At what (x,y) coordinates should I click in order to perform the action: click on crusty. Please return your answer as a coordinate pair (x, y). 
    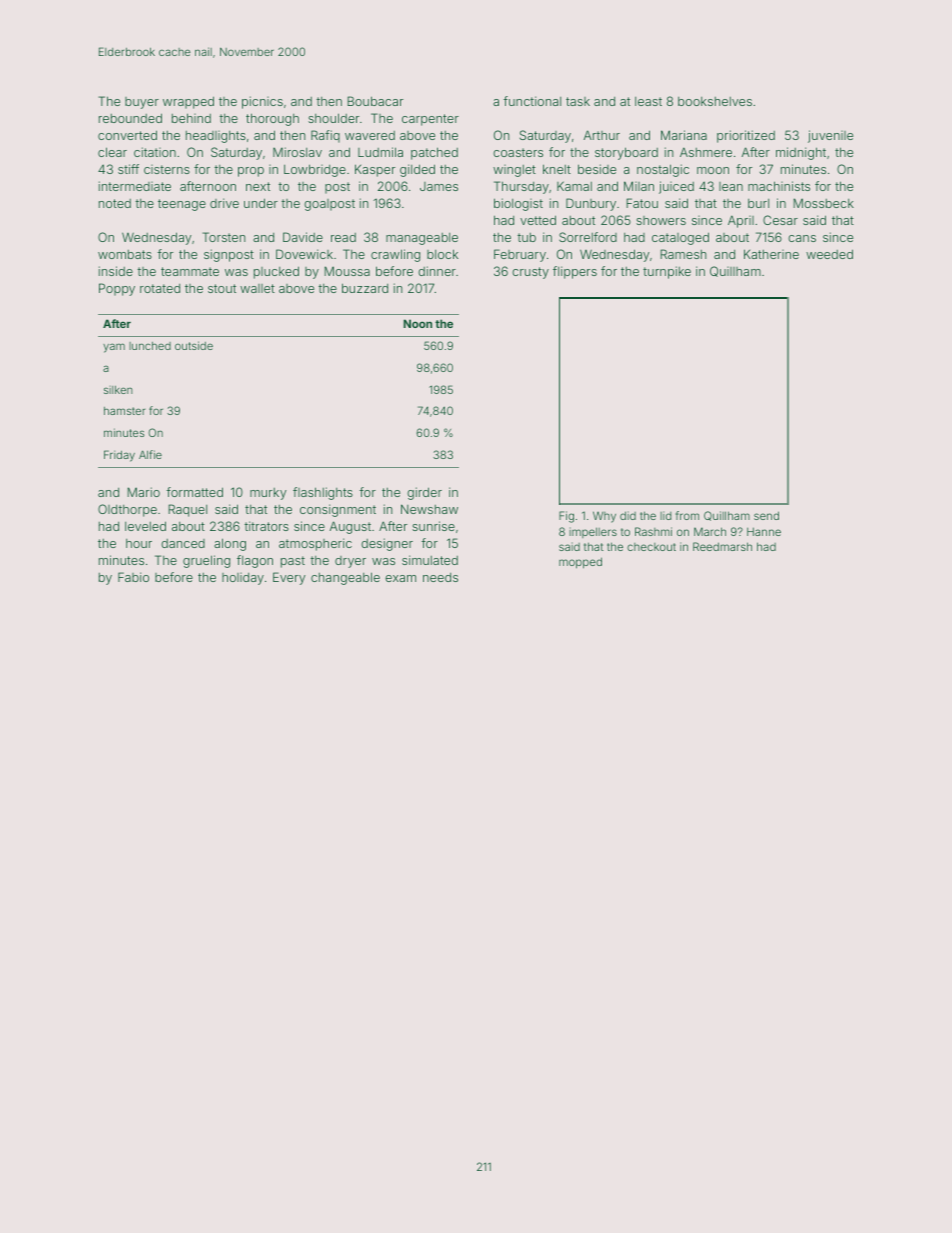
    Looking at the image, I should click on (530, 273).
